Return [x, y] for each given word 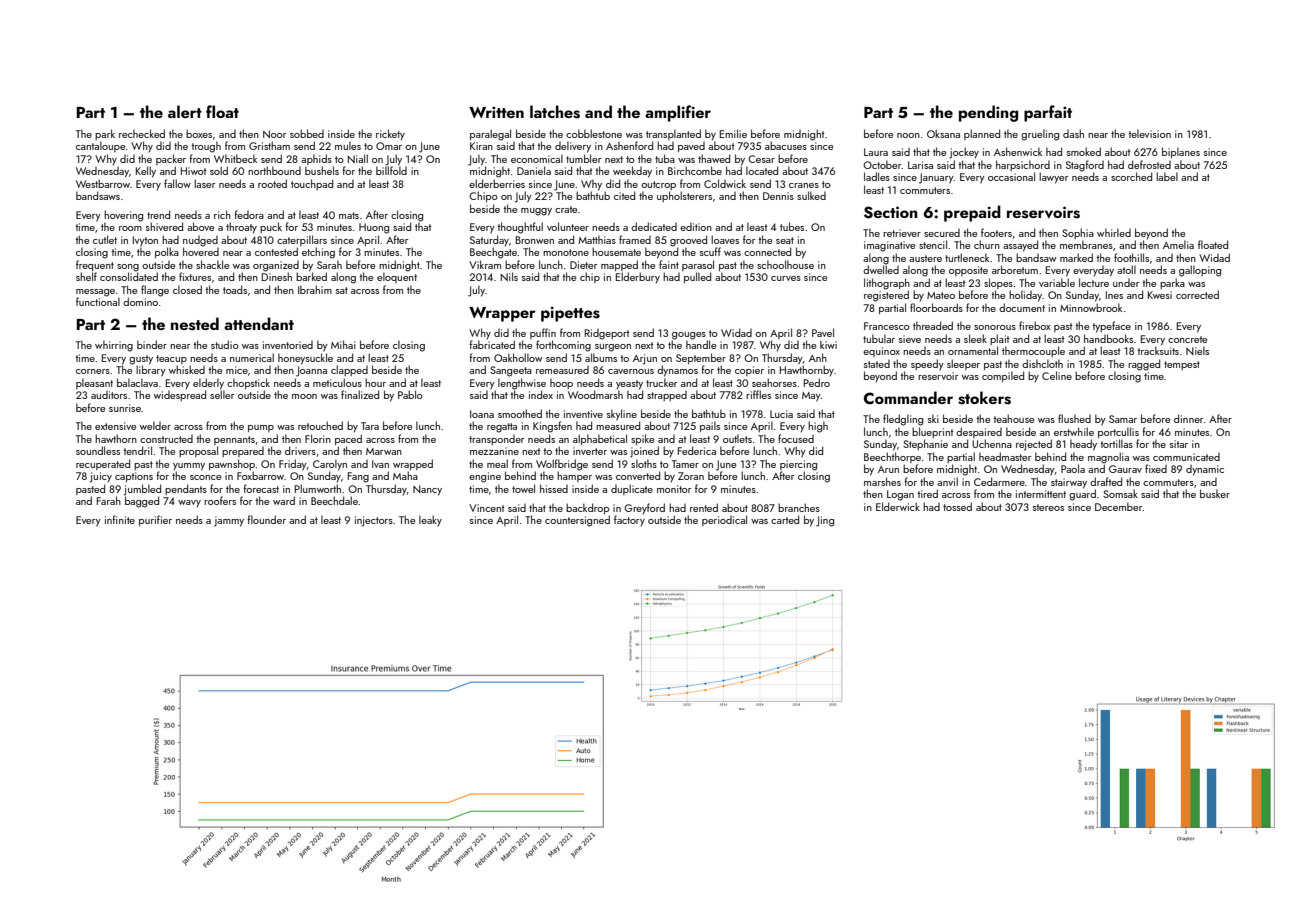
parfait [1048, 113]
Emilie [733, 133]
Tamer [685, 464]
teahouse [1013, 418]
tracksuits [1158, 350]
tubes [792, 226]
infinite [120, 519]
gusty [141, 360]
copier [749, 371]
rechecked [142, 133]
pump [261, 428]
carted [785, 519]
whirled [1114, 232]
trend [158, 214]
